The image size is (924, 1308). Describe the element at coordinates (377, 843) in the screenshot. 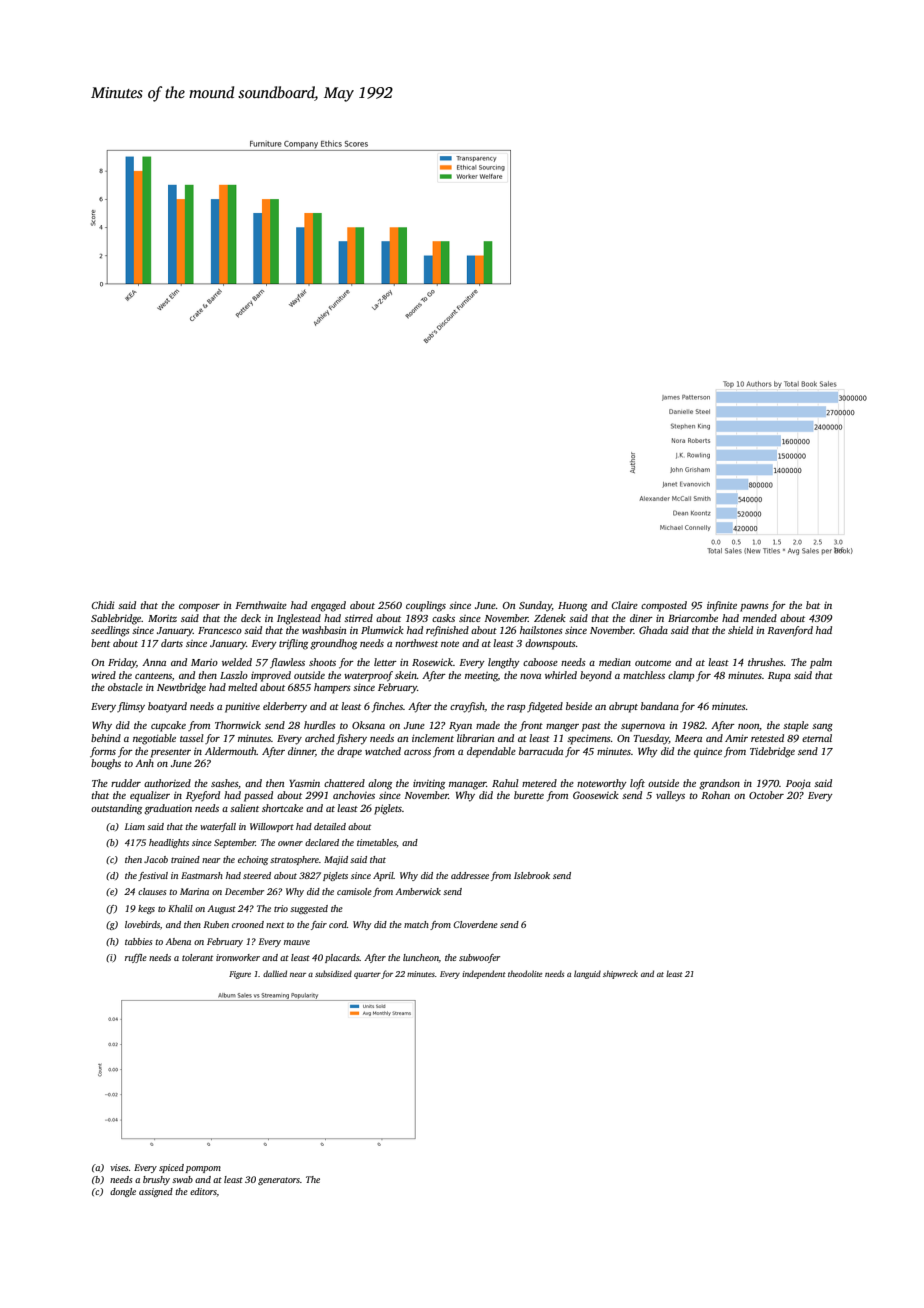

I see `timetables` at that location.
